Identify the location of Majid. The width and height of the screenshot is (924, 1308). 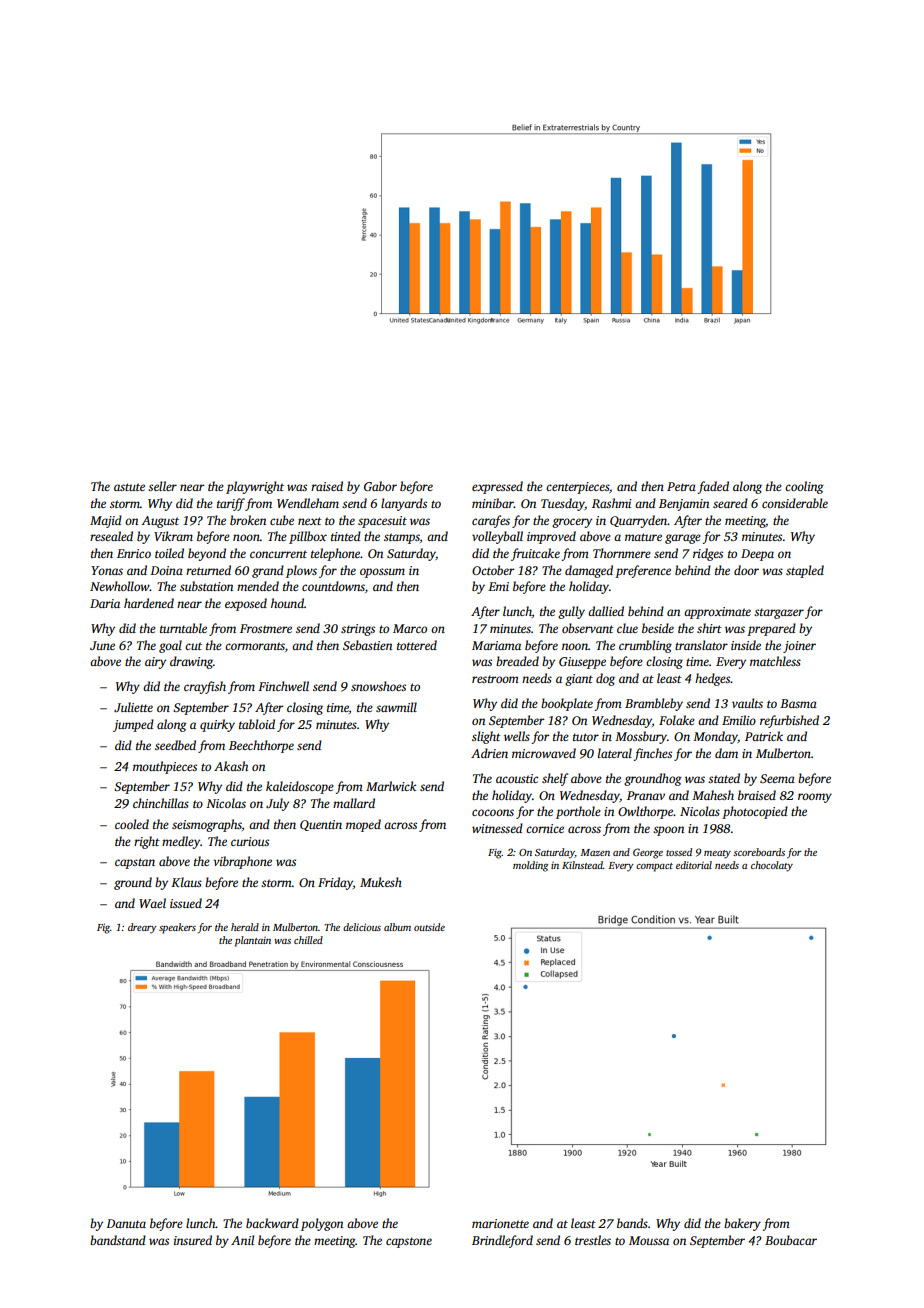
(106, 521).
